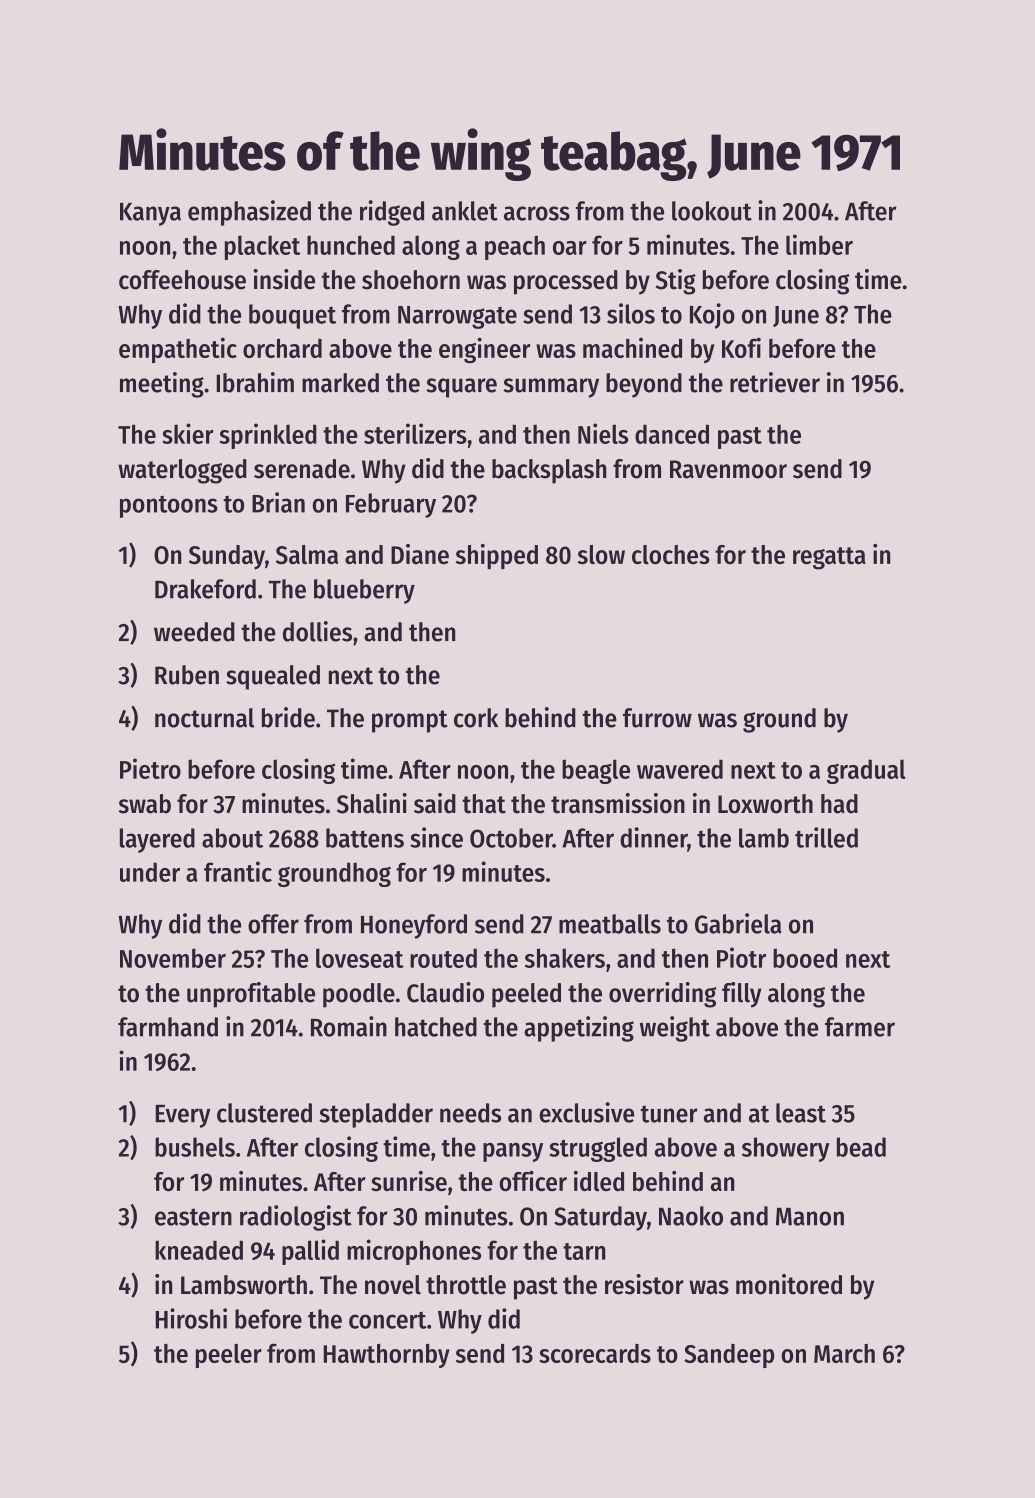 This image has width=1035, height=1498. Describe the element at coordinates (844, 1353) in the image. I see `March` at that location.
